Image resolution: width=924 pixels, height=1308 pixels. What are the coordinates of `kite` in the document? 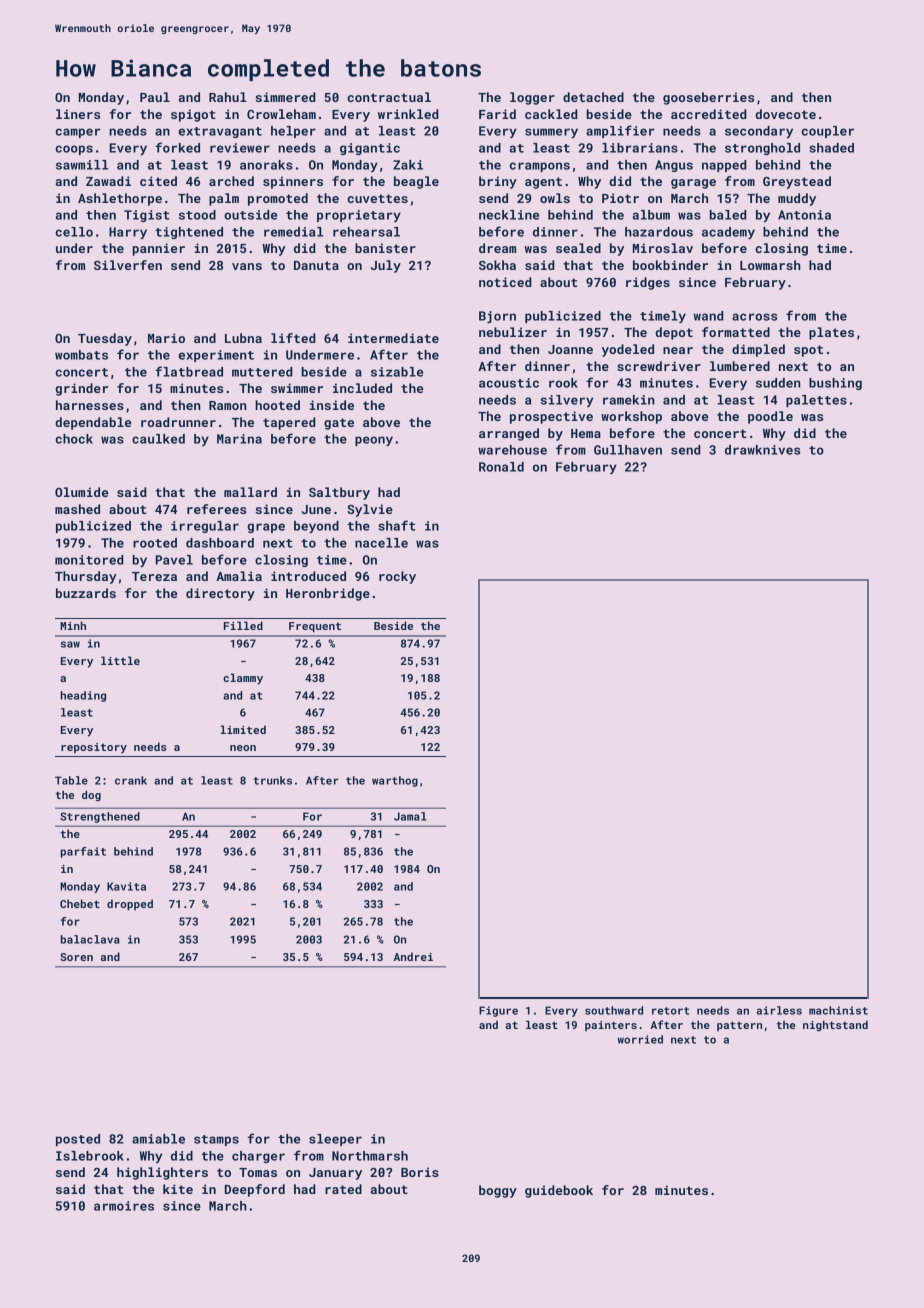 It's located at (178, 1189).
